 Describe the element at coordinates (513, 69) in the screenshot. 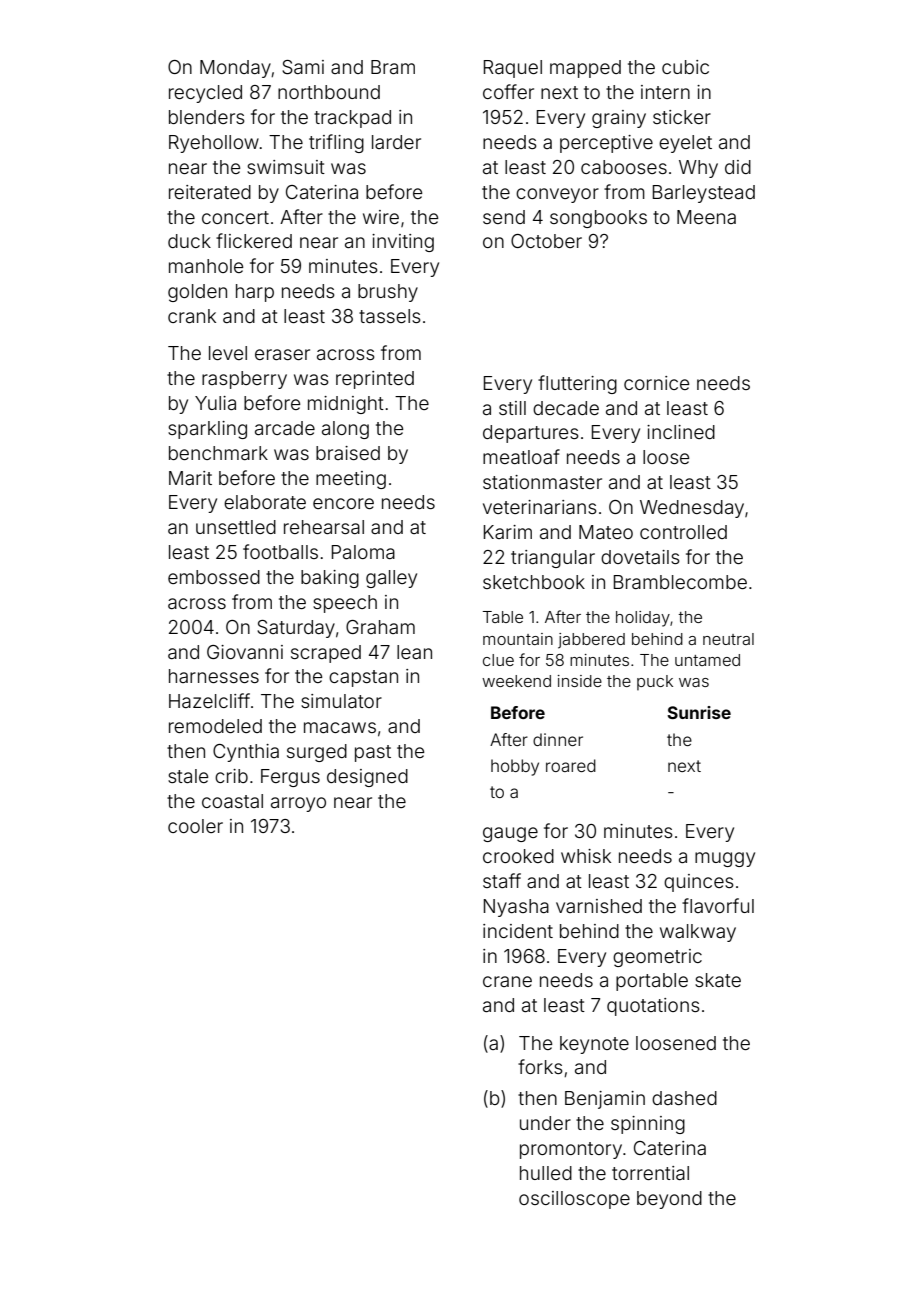

I see `Raquel` at that location.
